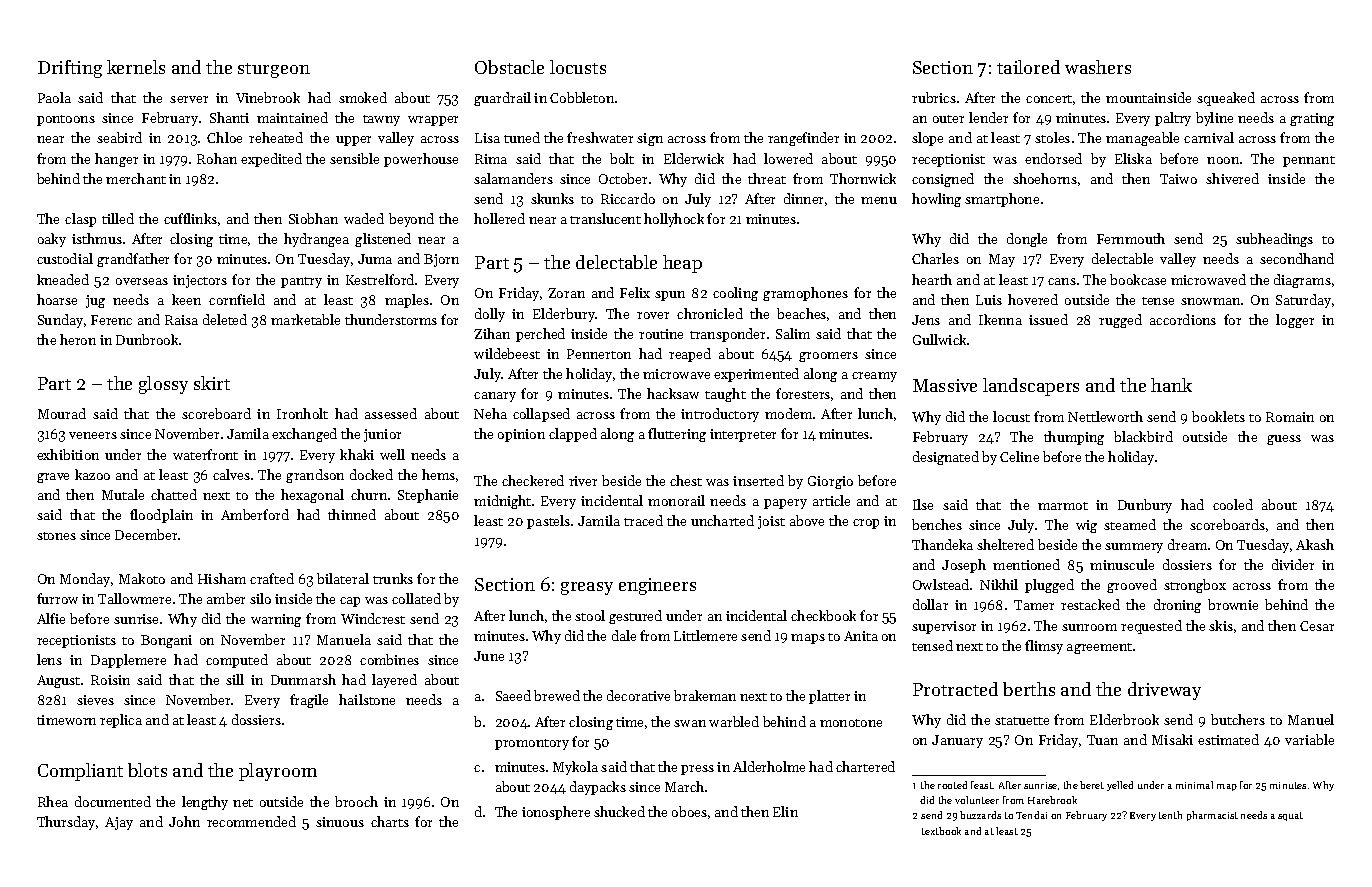 Image resolution: width=1372 pixels, height=887 pixels. What do you see at coordinates (705, 635) in the page?
I see `Littlemere` at bounding box center [705, 635].
